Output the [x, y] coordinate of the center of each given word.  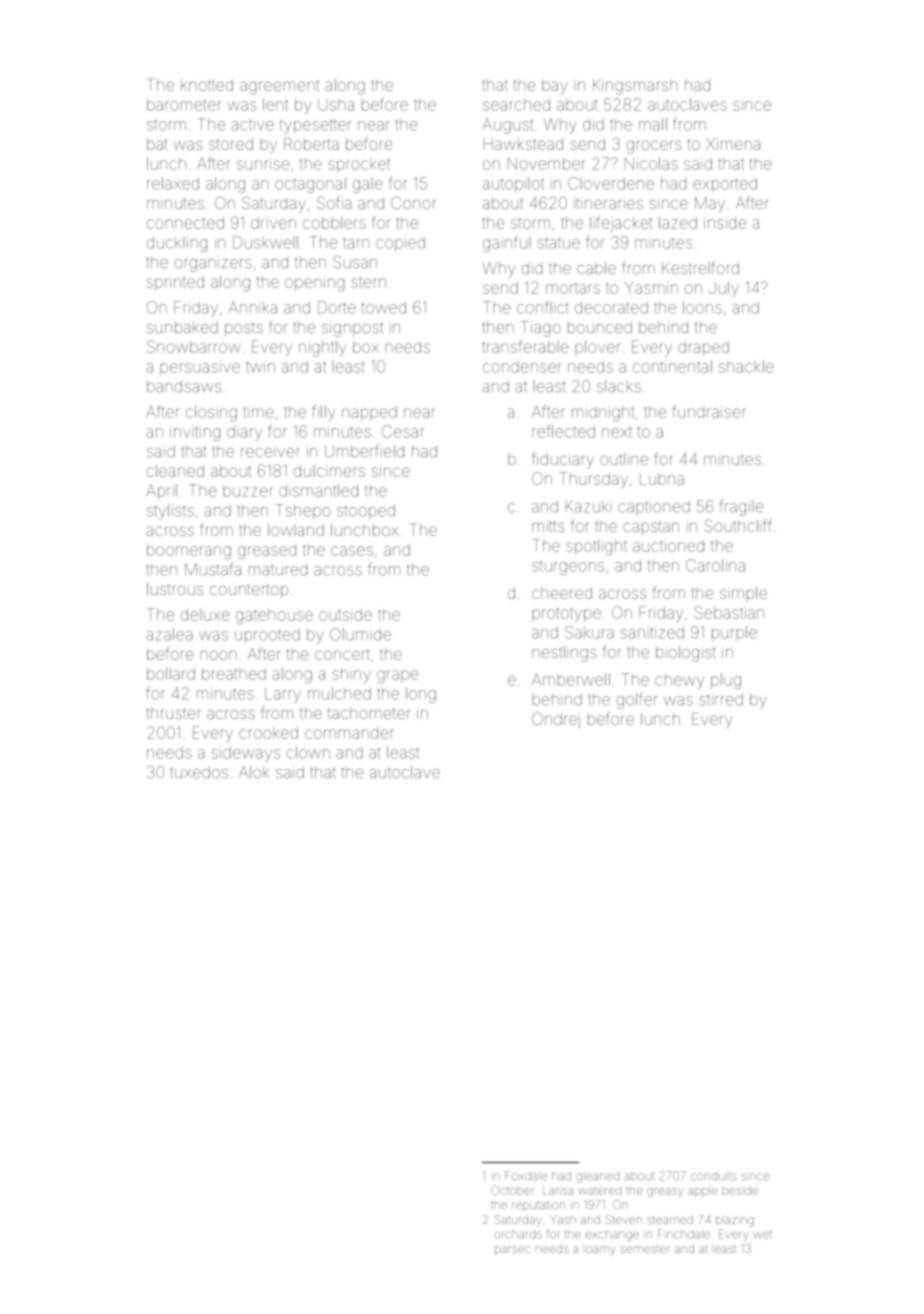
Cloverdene [611, 183]
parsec [512, 1250]
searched [516, 105]
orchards [518, 1235]
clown [308, 752]
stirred [721, 699]
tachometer [369, 713]
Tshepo [303, 511]
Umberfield [364, 451]
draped [703, 348]
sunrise [263, 164]
